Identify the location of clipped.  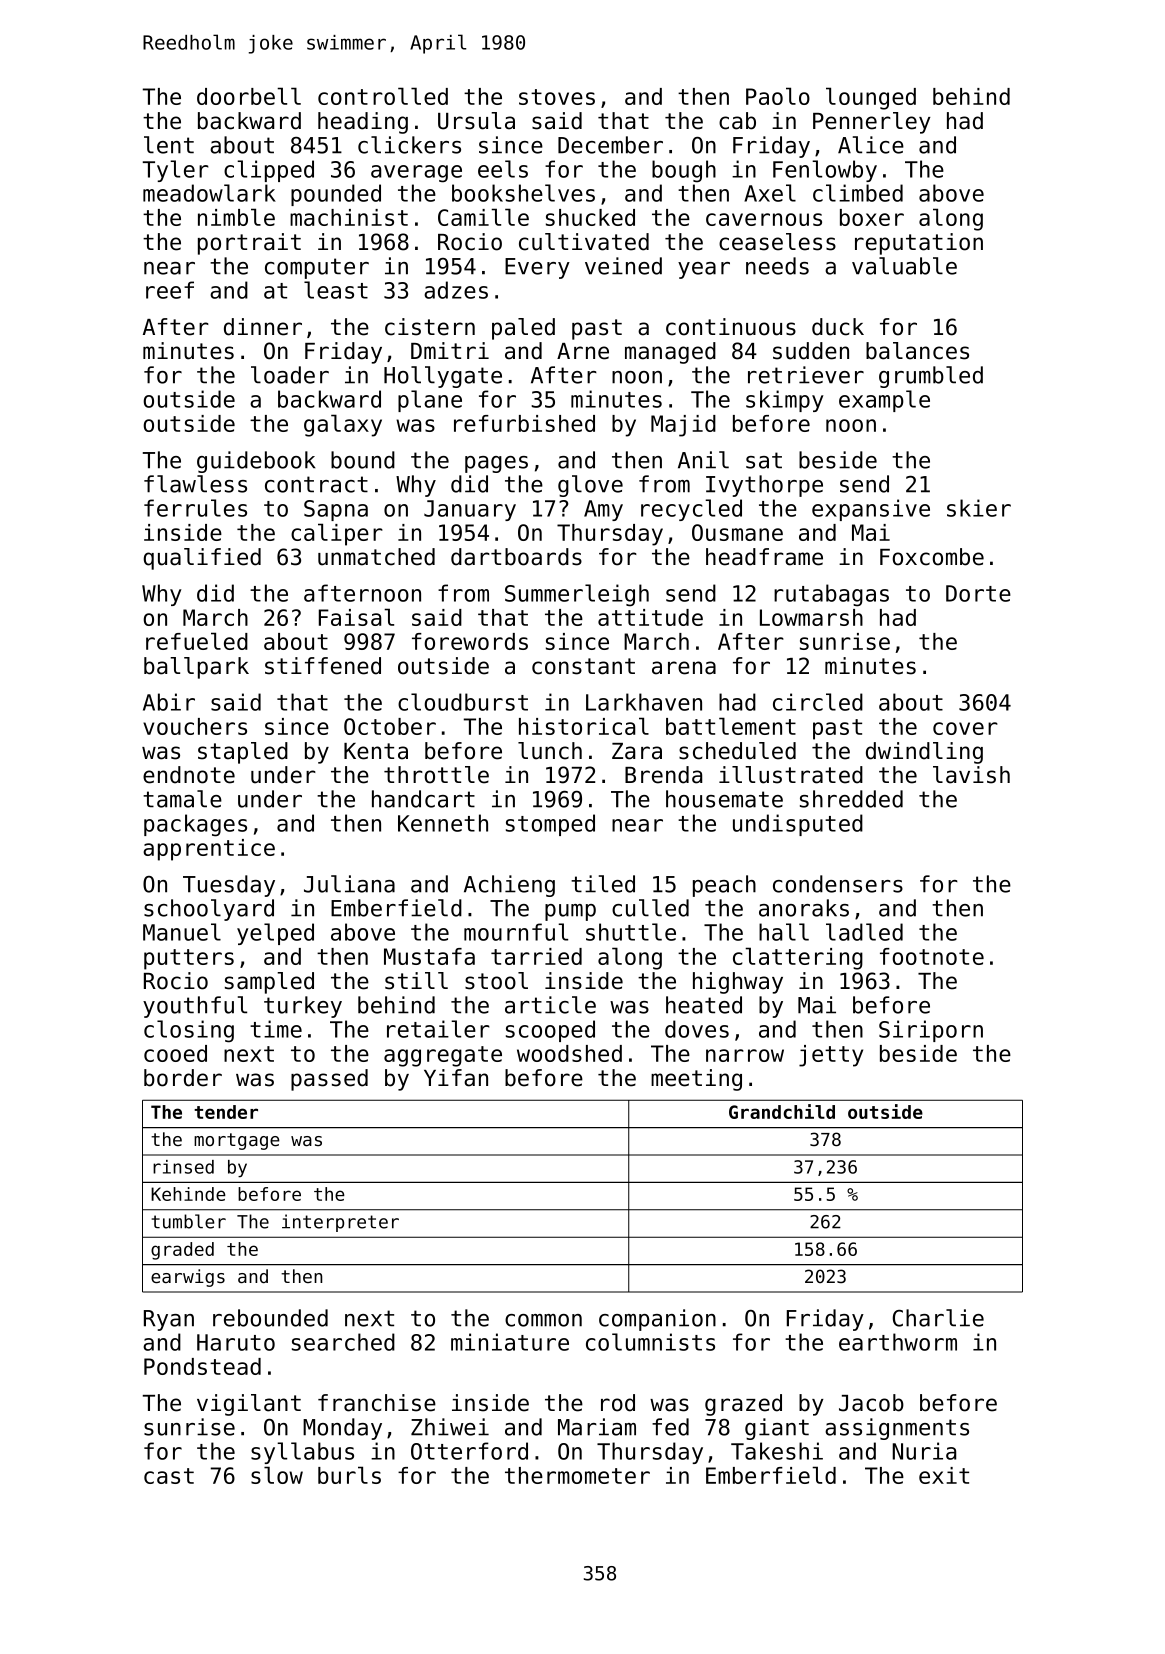
(269, 171).
